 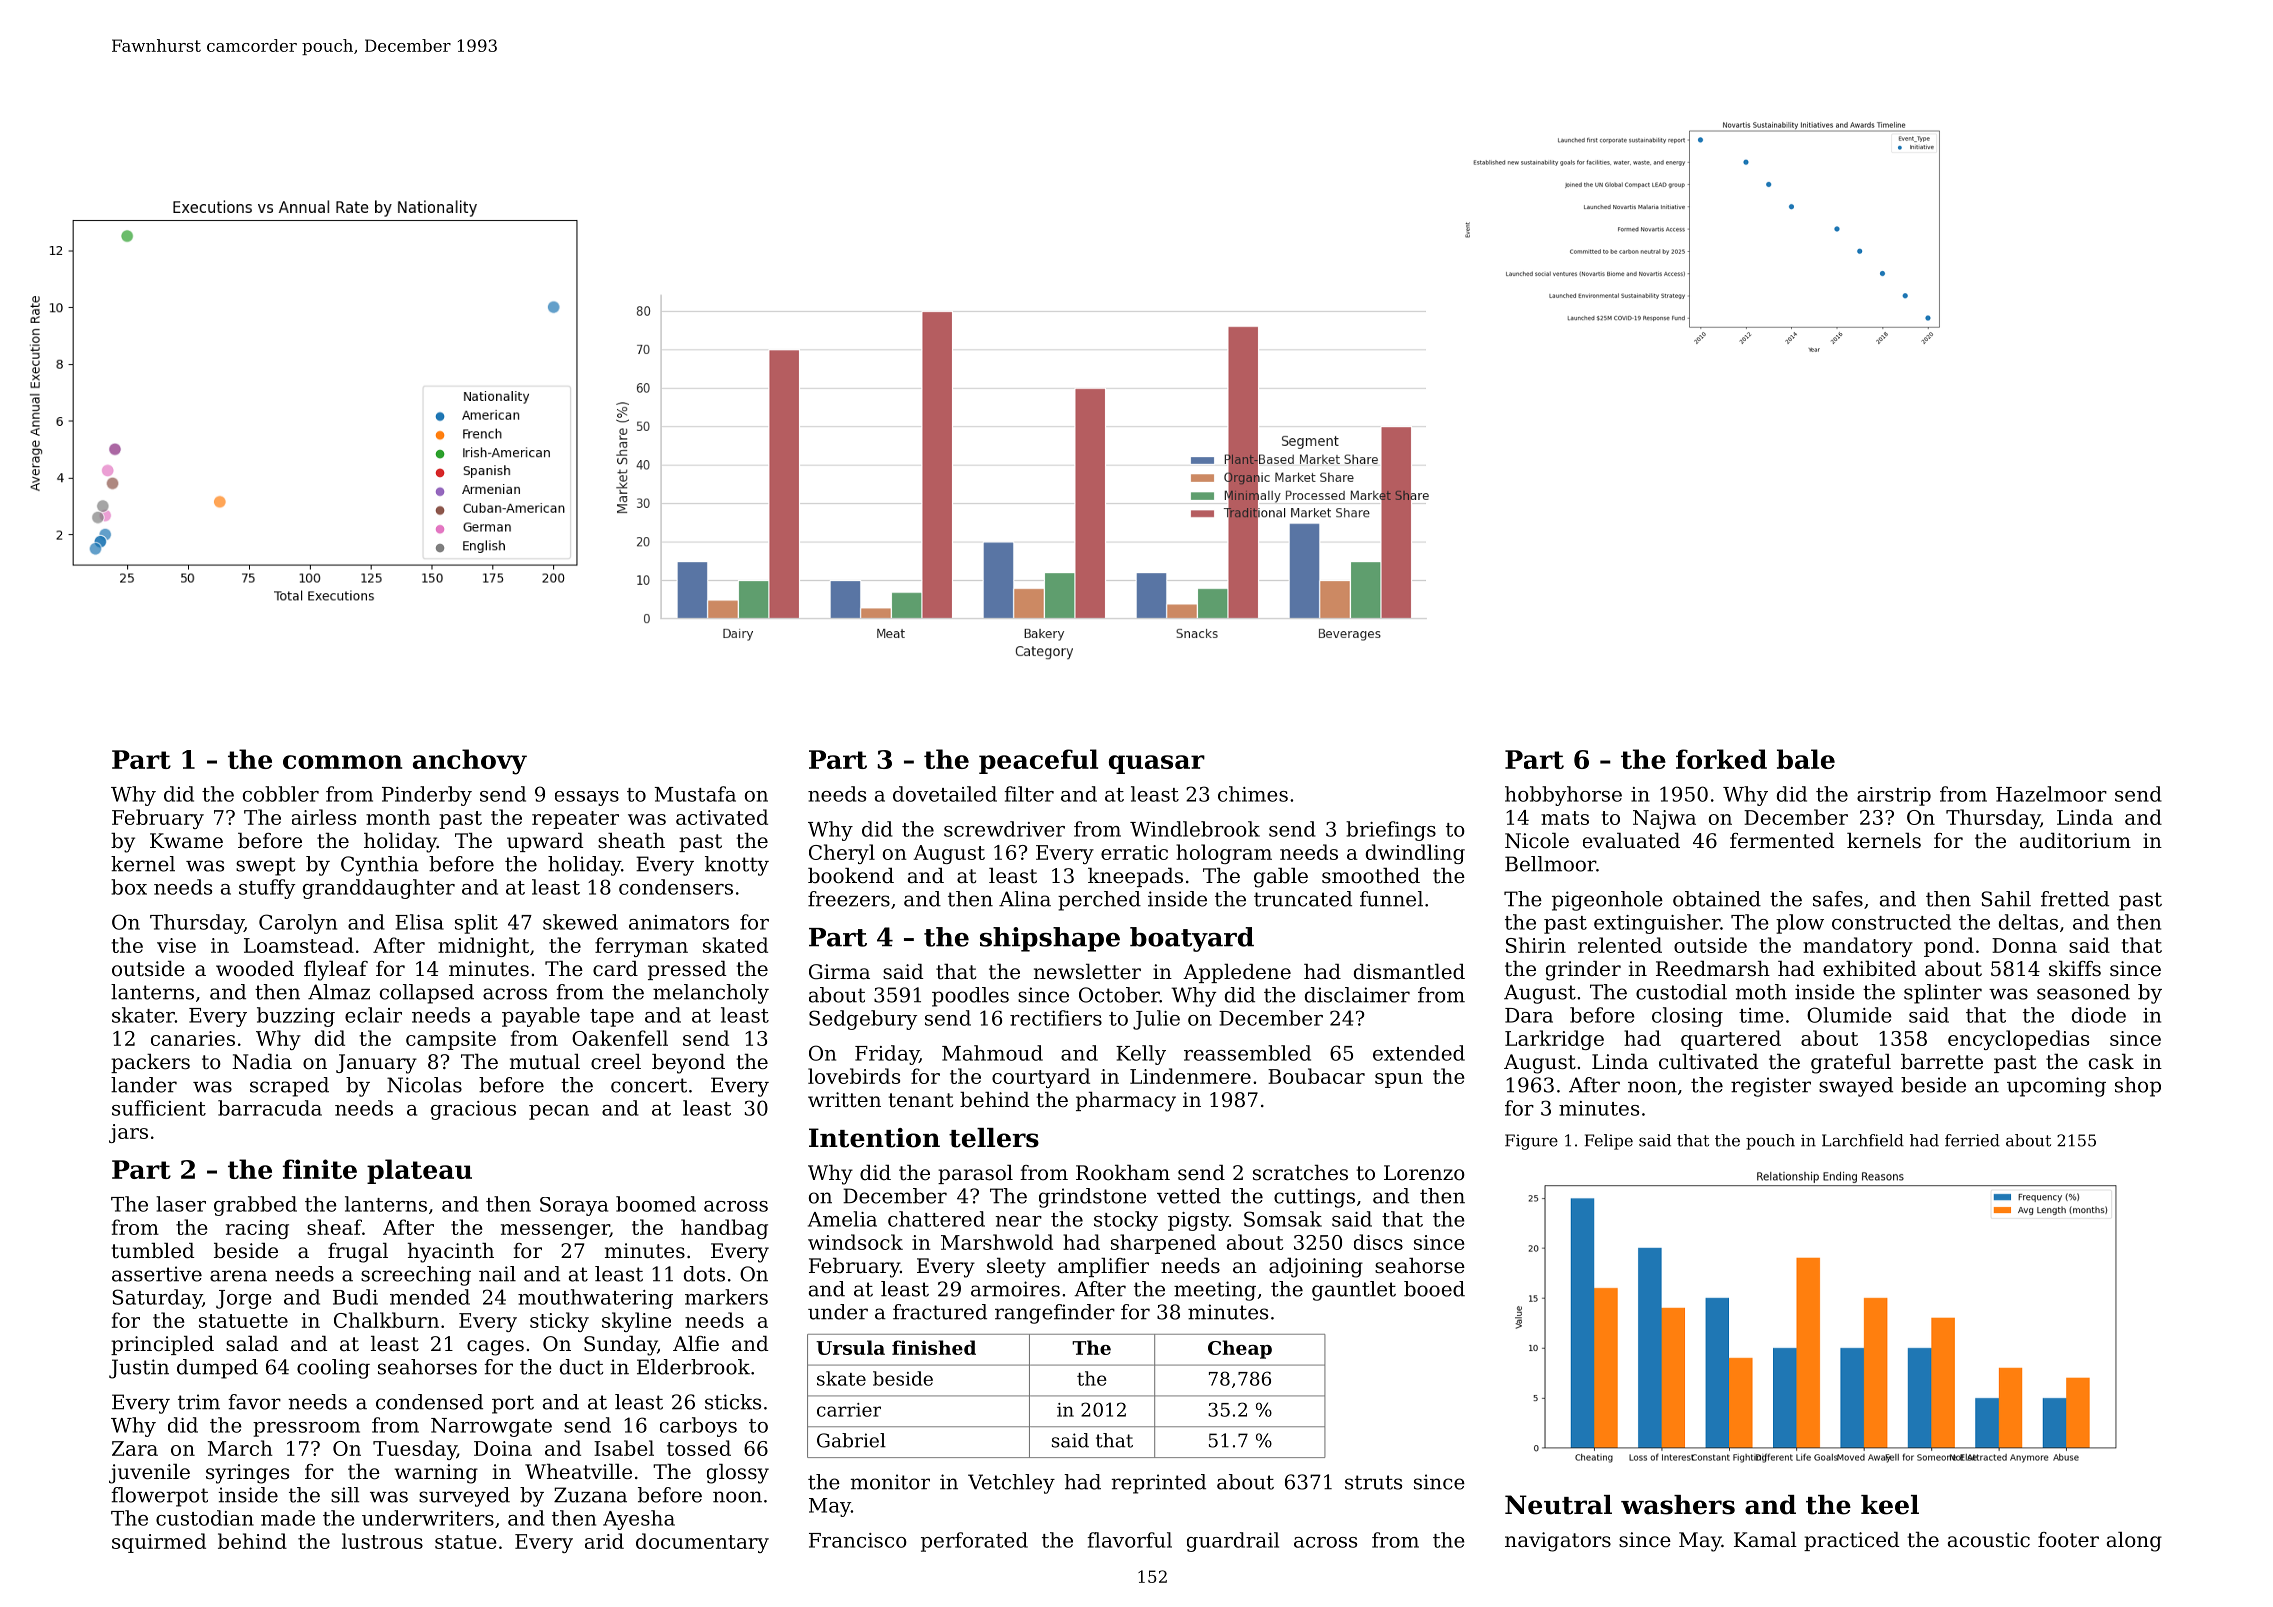 I want to click on Ayesha, so click(x=639, y=1520).
